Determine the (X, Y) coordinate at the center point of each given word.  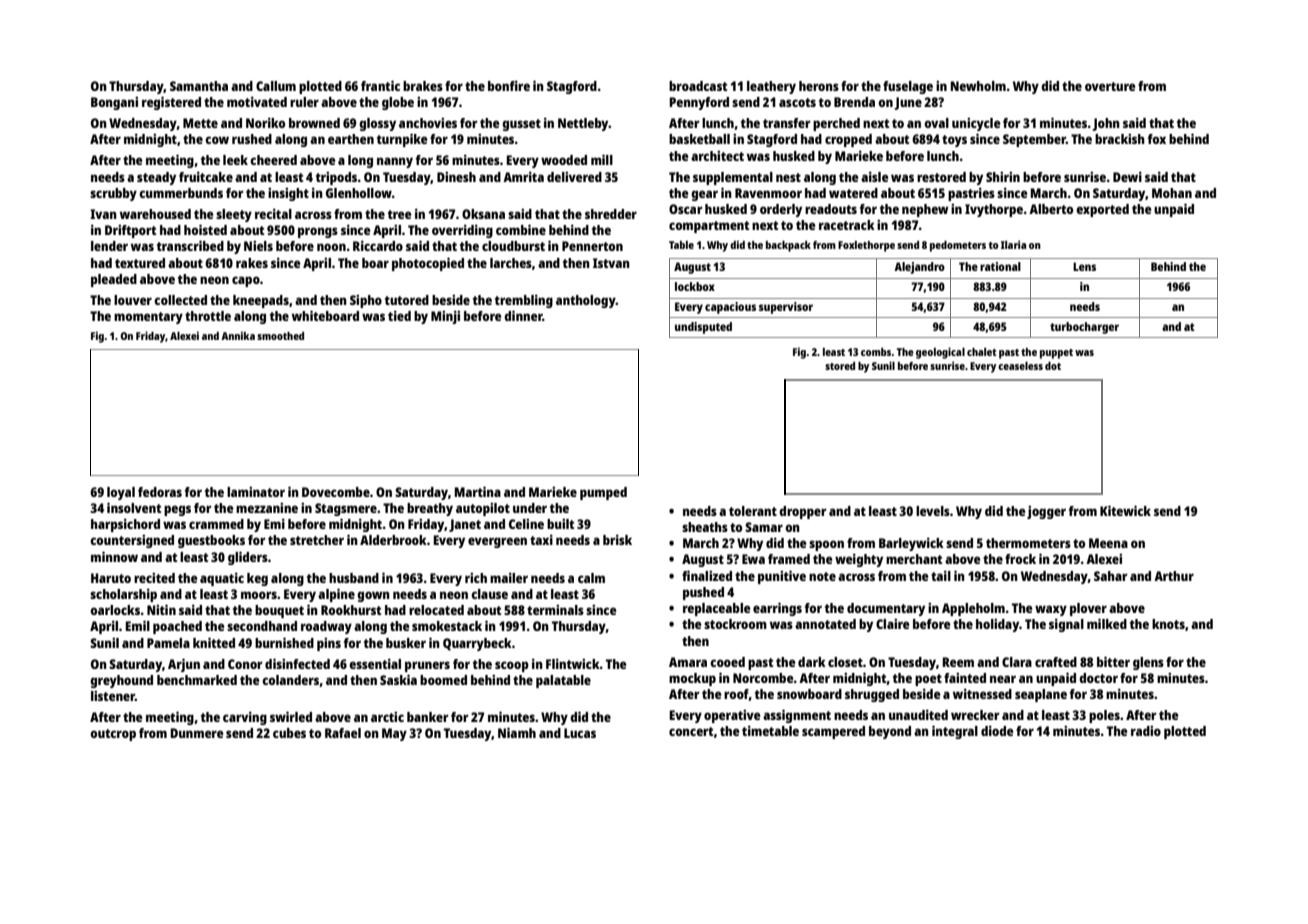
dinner (523, 315)
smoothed (280, 336)
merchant (914, 559)
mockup (692, 679)
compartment (709, 227)
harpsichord (125, 525)
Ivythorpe (994, 210)
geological (940, 353)
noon (331, 247)
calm (591, 578)
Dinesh (456, 177)
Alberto (1051, 209)
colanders (290, 680)
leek (235, 160)
